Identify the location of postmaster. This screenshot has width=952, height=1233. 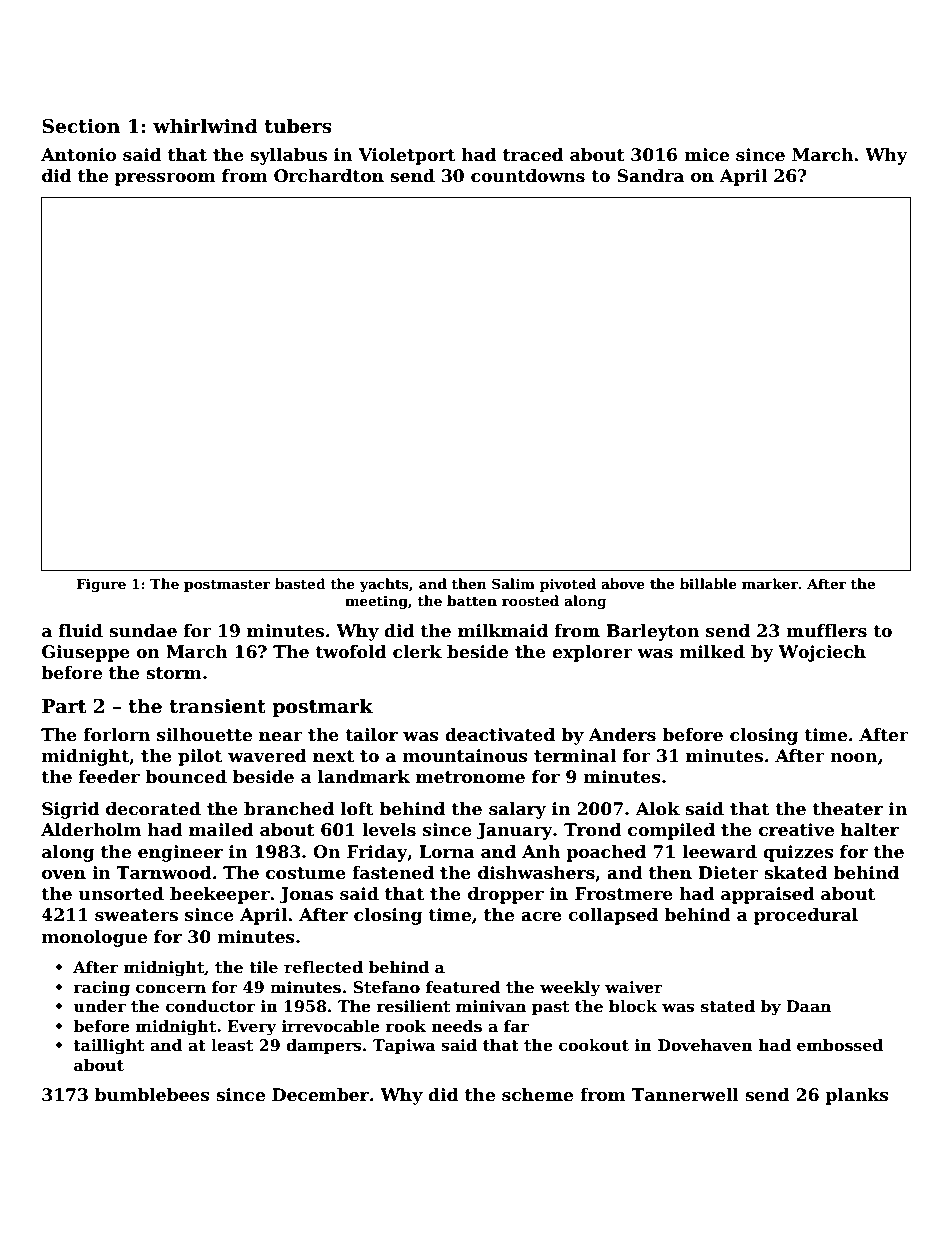
(227, 586).
